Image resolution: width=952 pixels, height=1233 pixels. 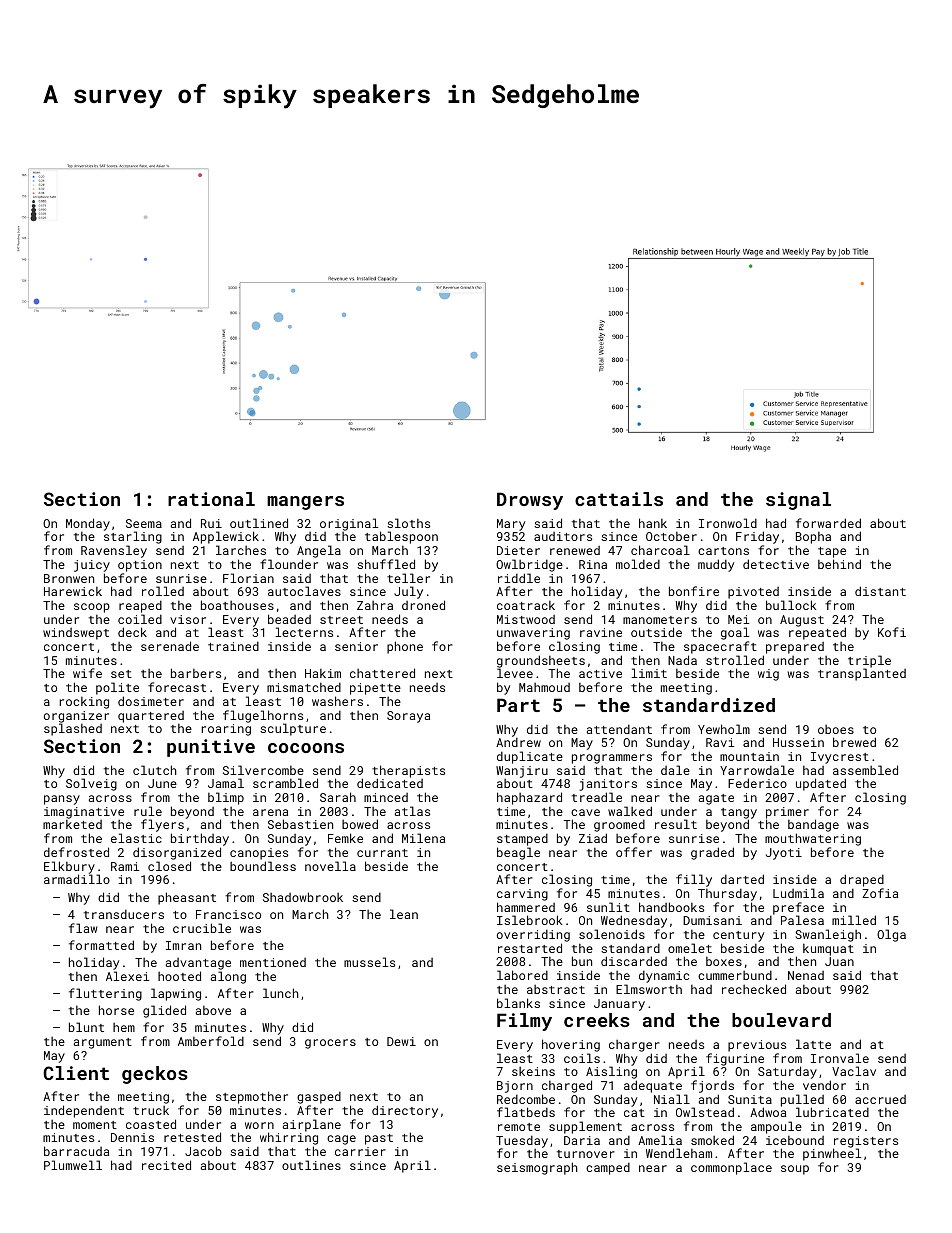 What do you see at coordinates (821, 784) in the screenshot?
I see `updated` at bounding box center [821, 784].
